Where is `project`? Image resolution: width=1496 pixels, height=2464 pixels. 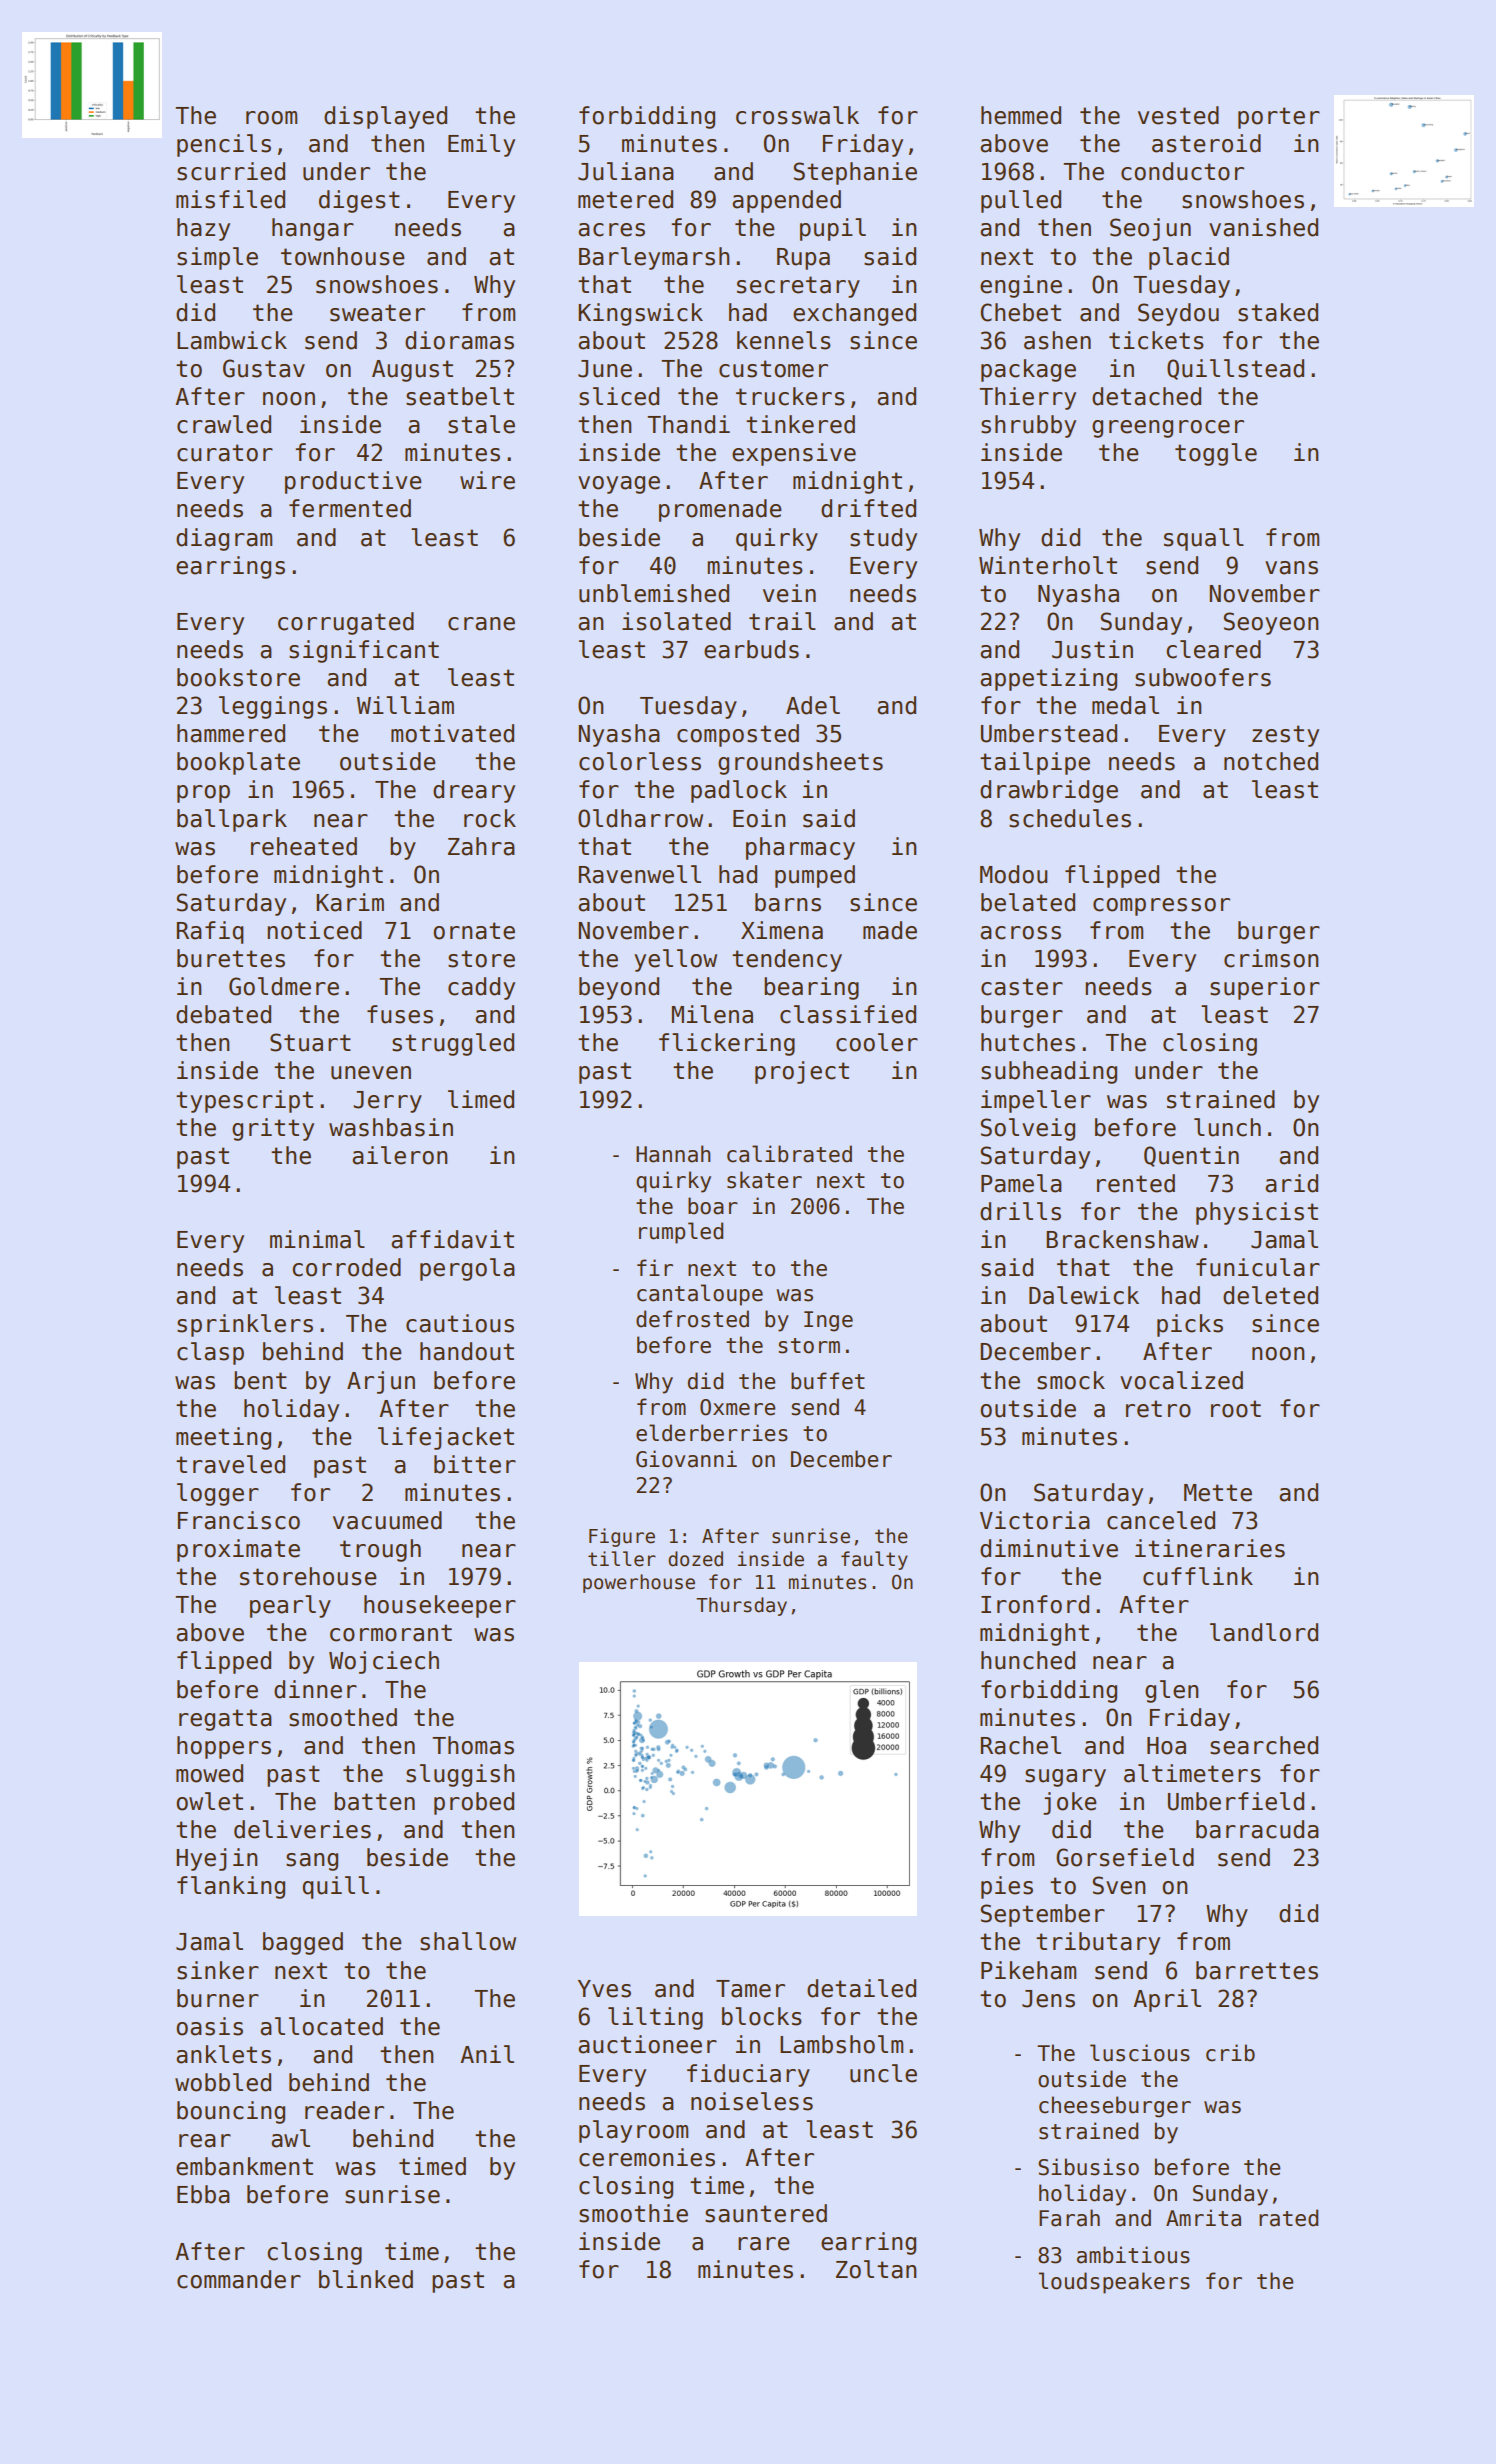 project is located at coordinates (802, 1072).
